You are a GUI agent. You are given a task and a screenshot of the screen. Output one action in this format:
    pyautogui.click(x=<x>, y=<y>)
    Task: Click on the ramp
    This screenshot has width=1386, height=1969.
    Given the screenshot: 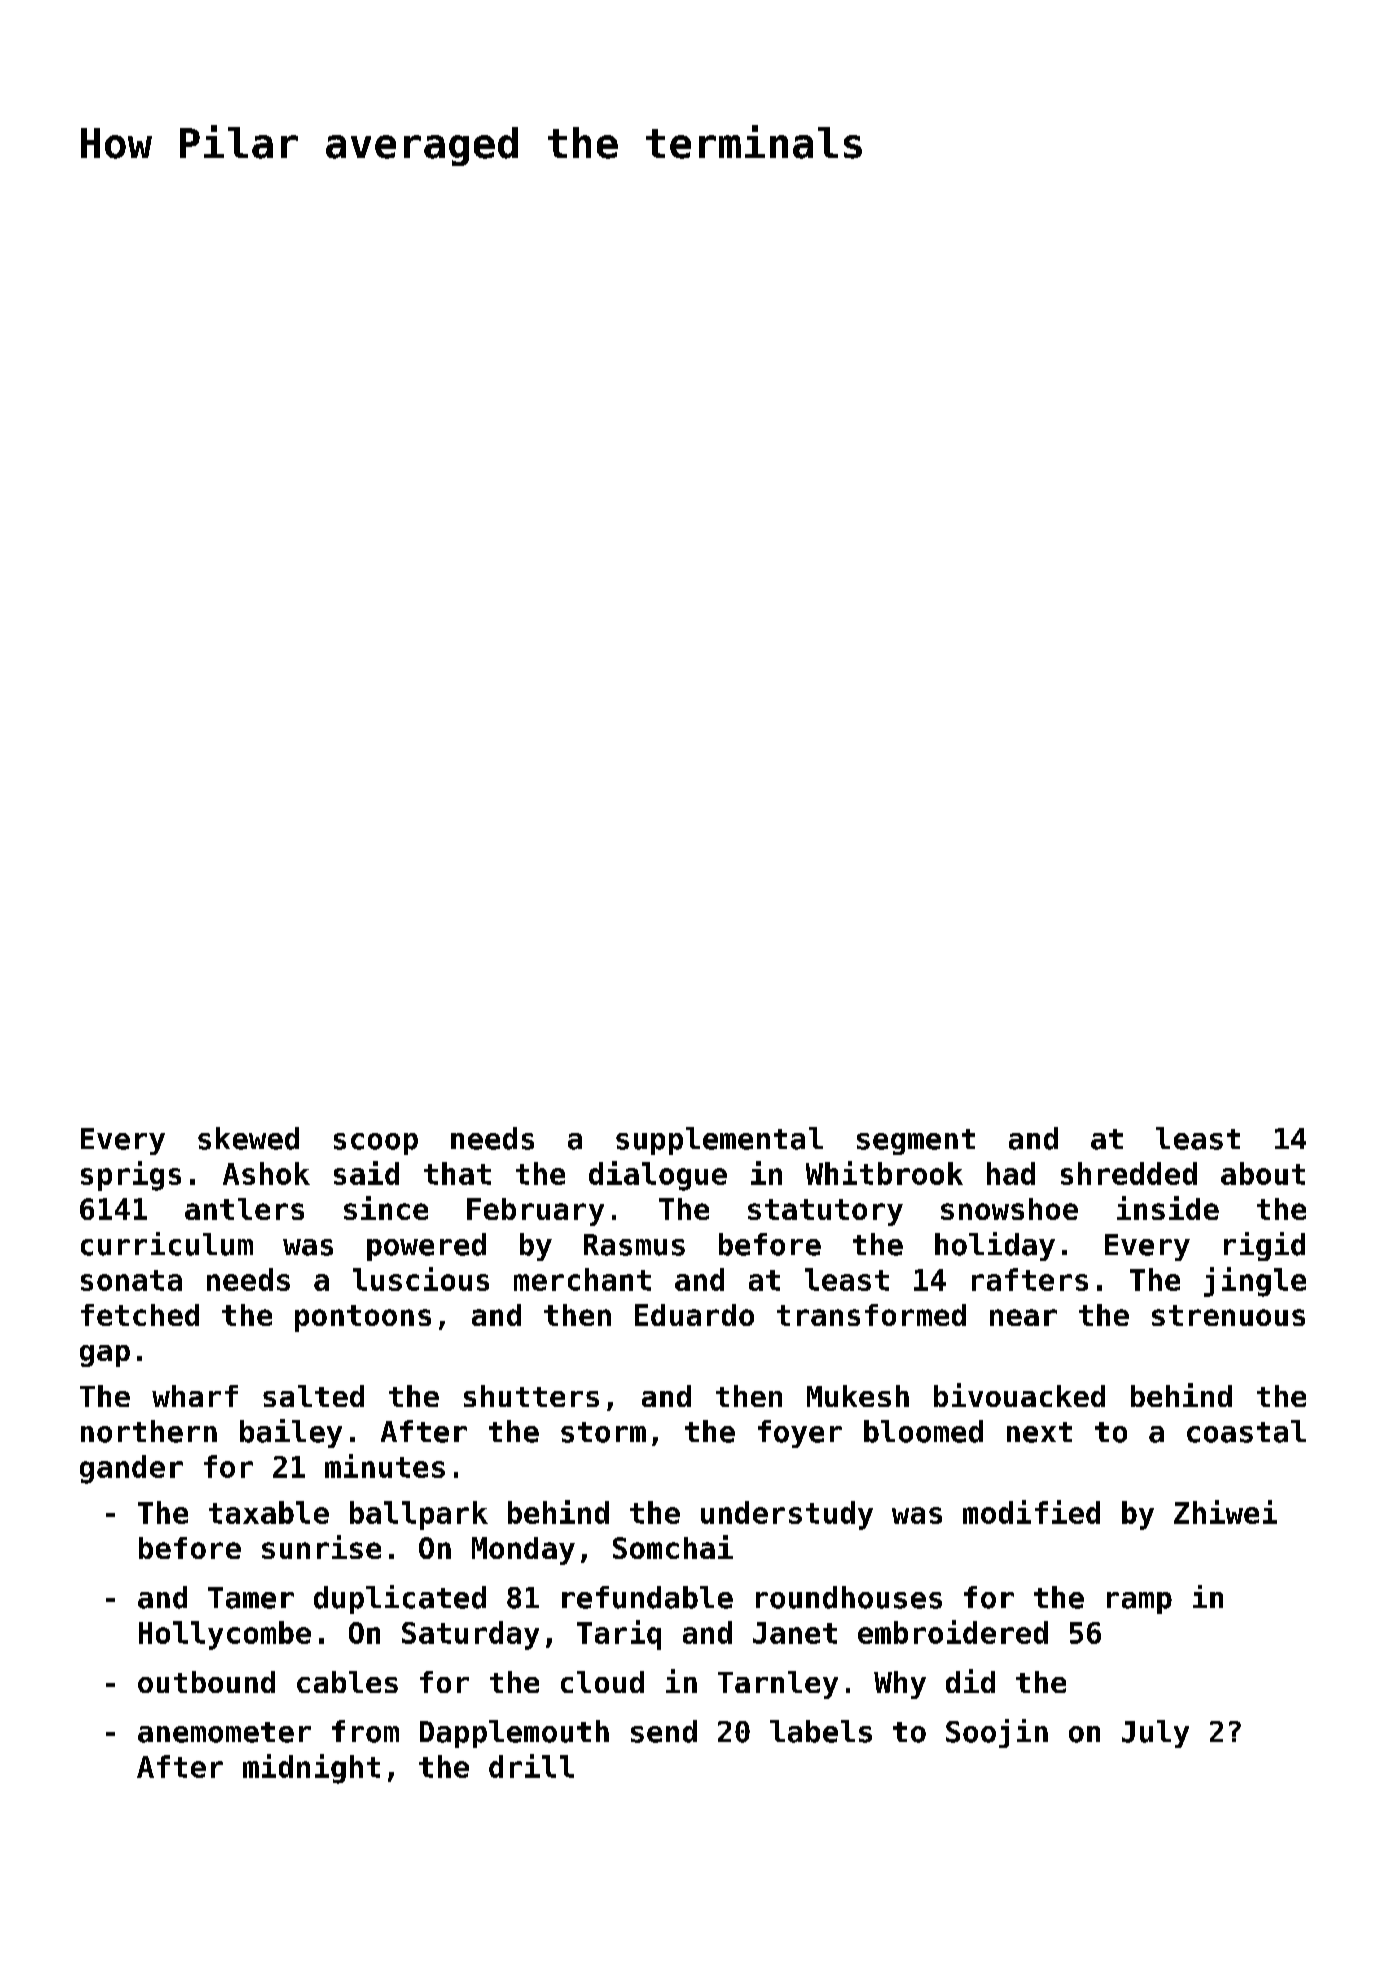 What is the action you would take?
    pyautogui.click(x=1139, y=1603)
